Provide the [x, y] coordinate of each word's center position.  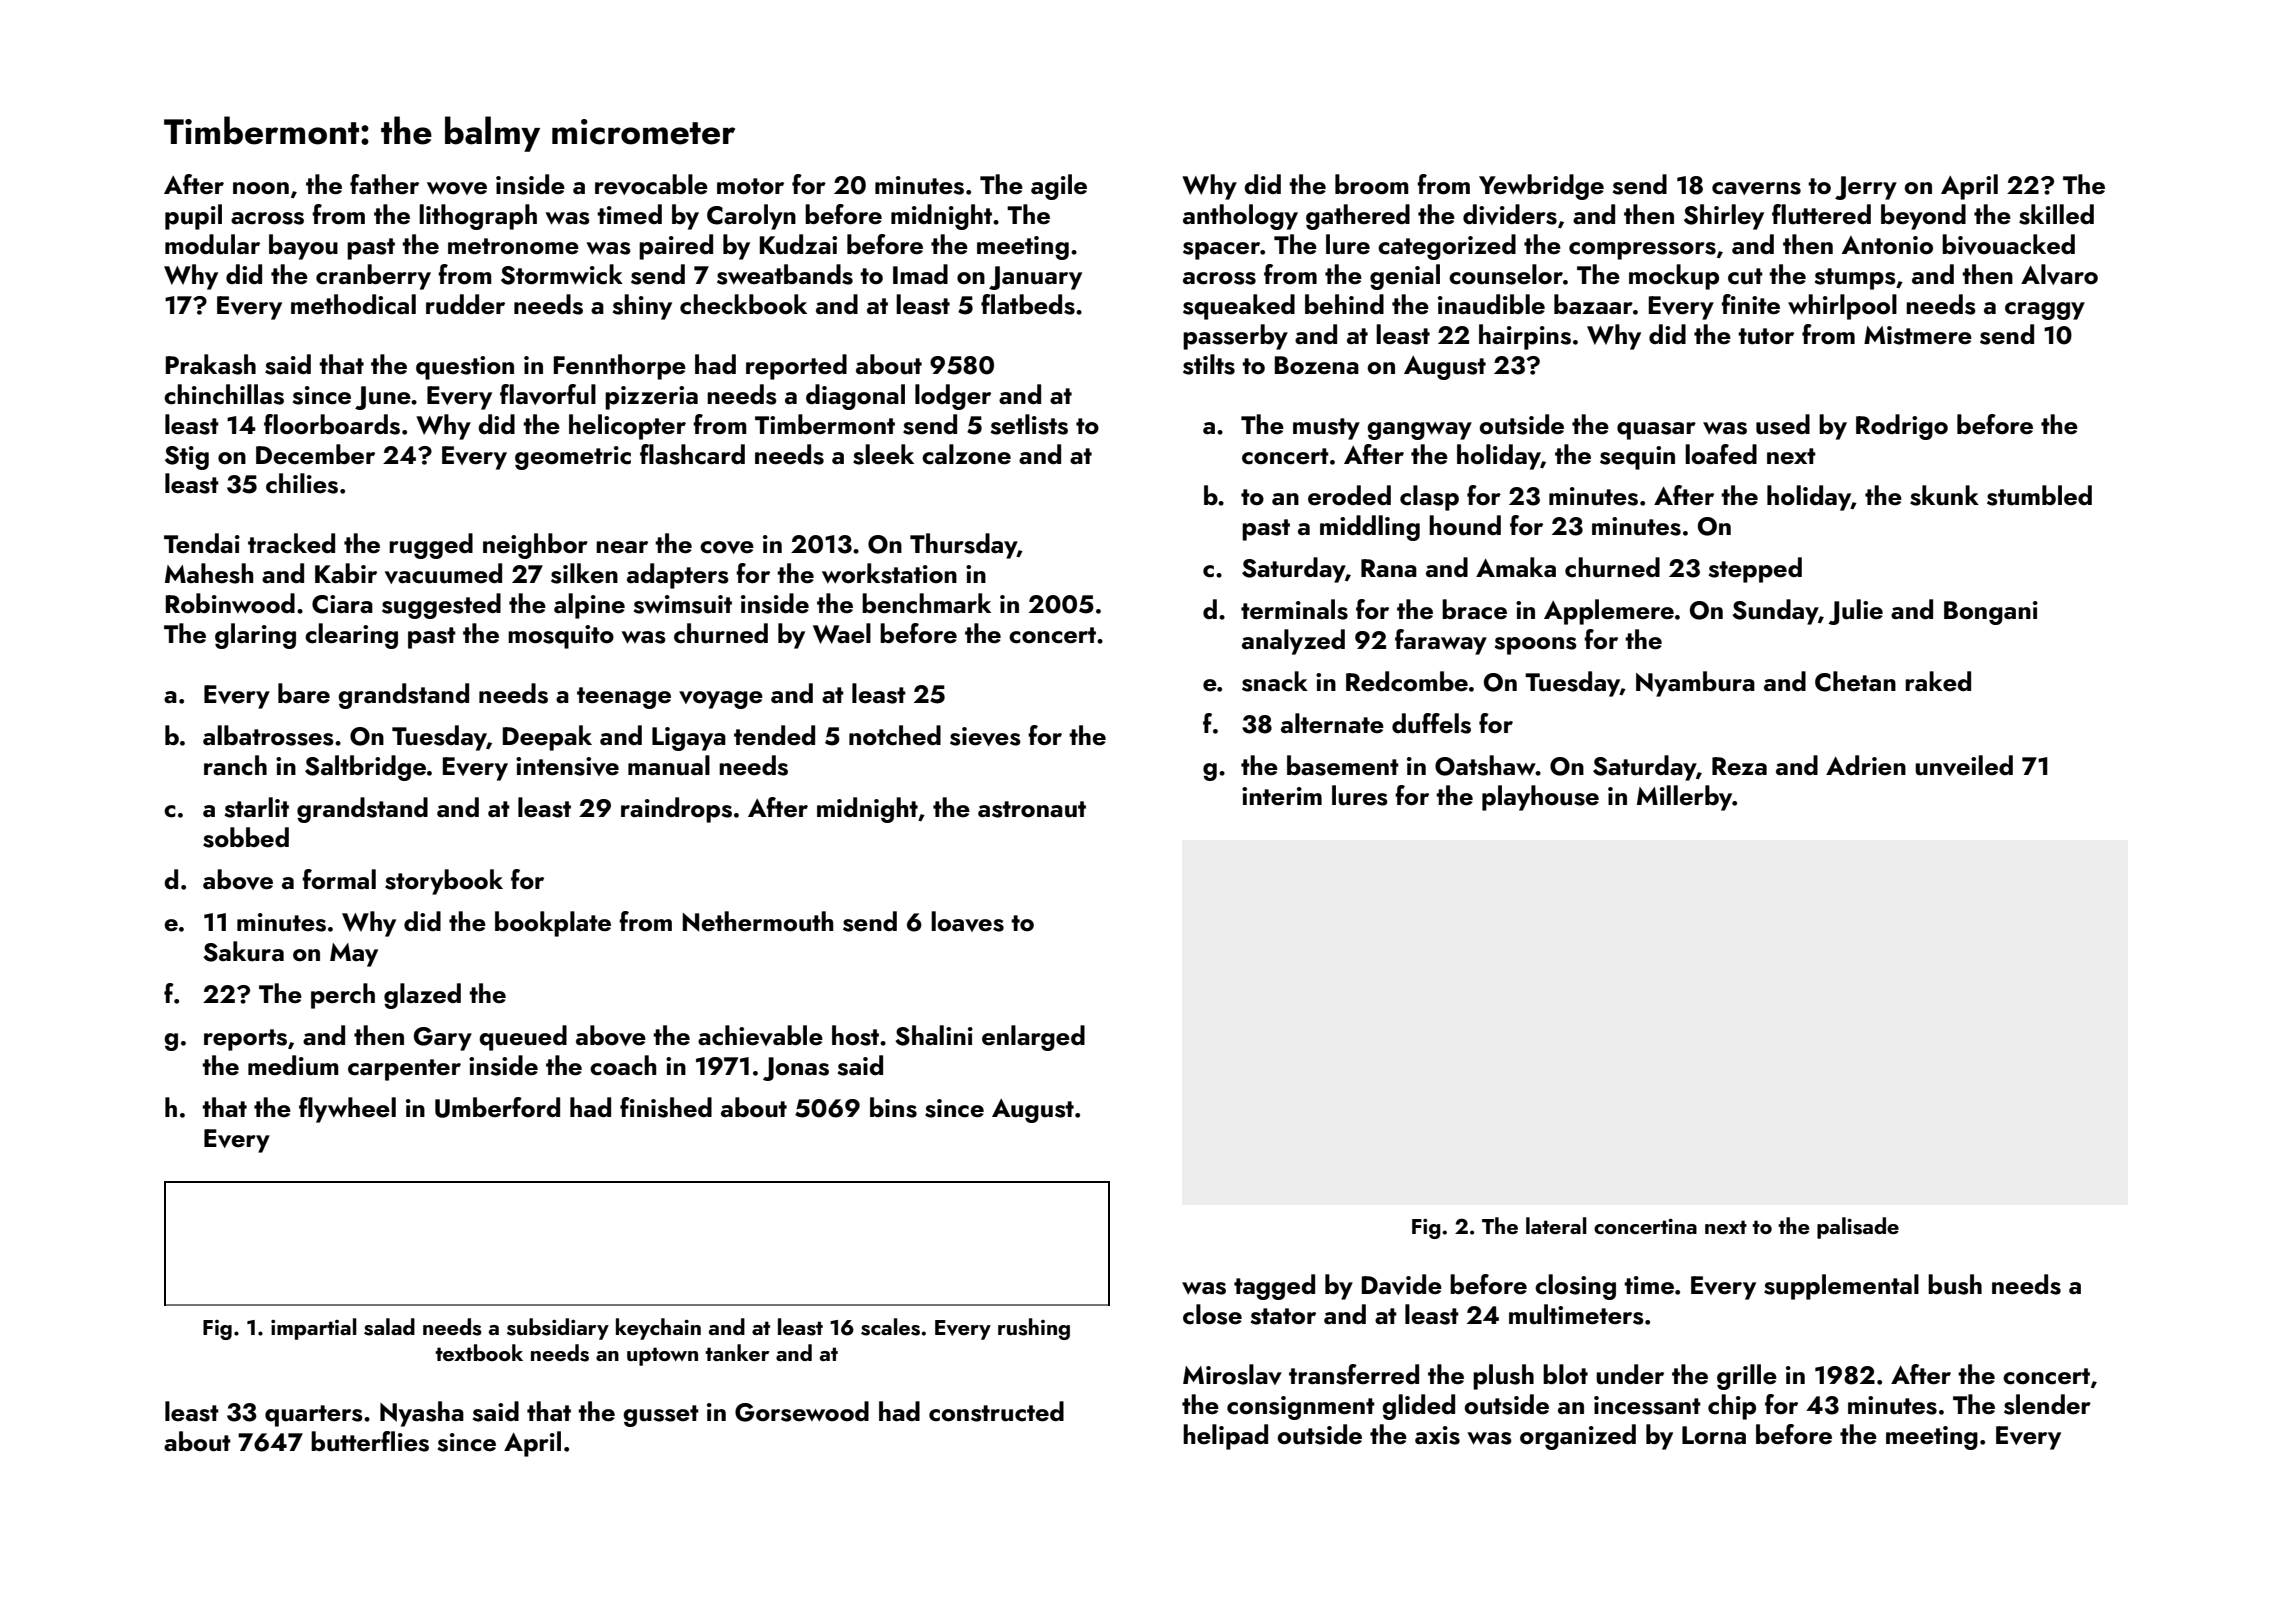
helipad [1225, 1437]
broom [1372, 184]
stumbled [2039, 495]
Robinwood [230, 603]
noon [261, 188]
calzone [966, 454]
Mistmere [1918, 335]
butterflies [370, 1441]
